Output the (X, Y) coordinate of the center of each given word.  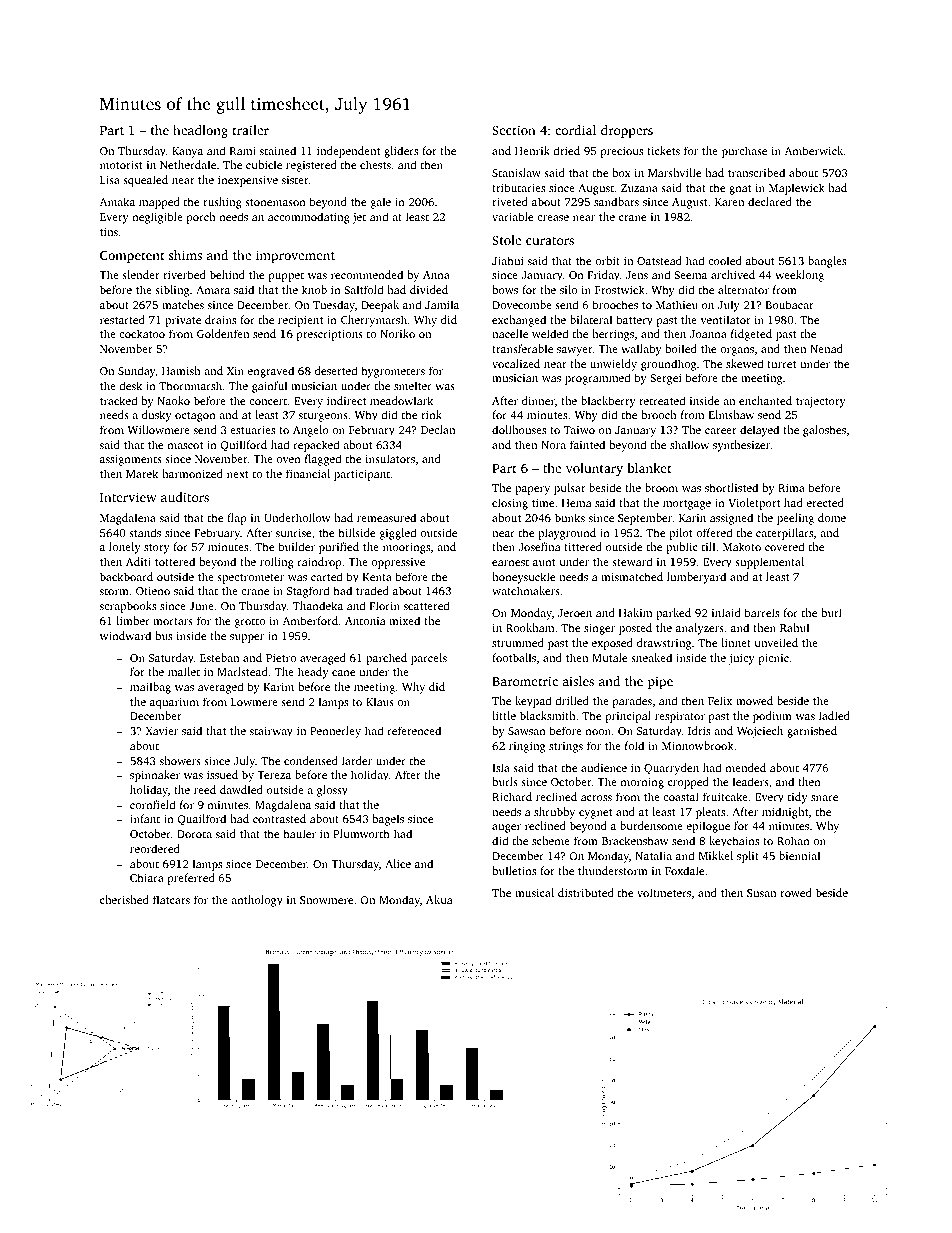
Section (513, 130)
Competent (132, 256)
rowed (796, 892)
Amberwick (814, 150)
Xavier (162, 731)
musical (534, 892)
